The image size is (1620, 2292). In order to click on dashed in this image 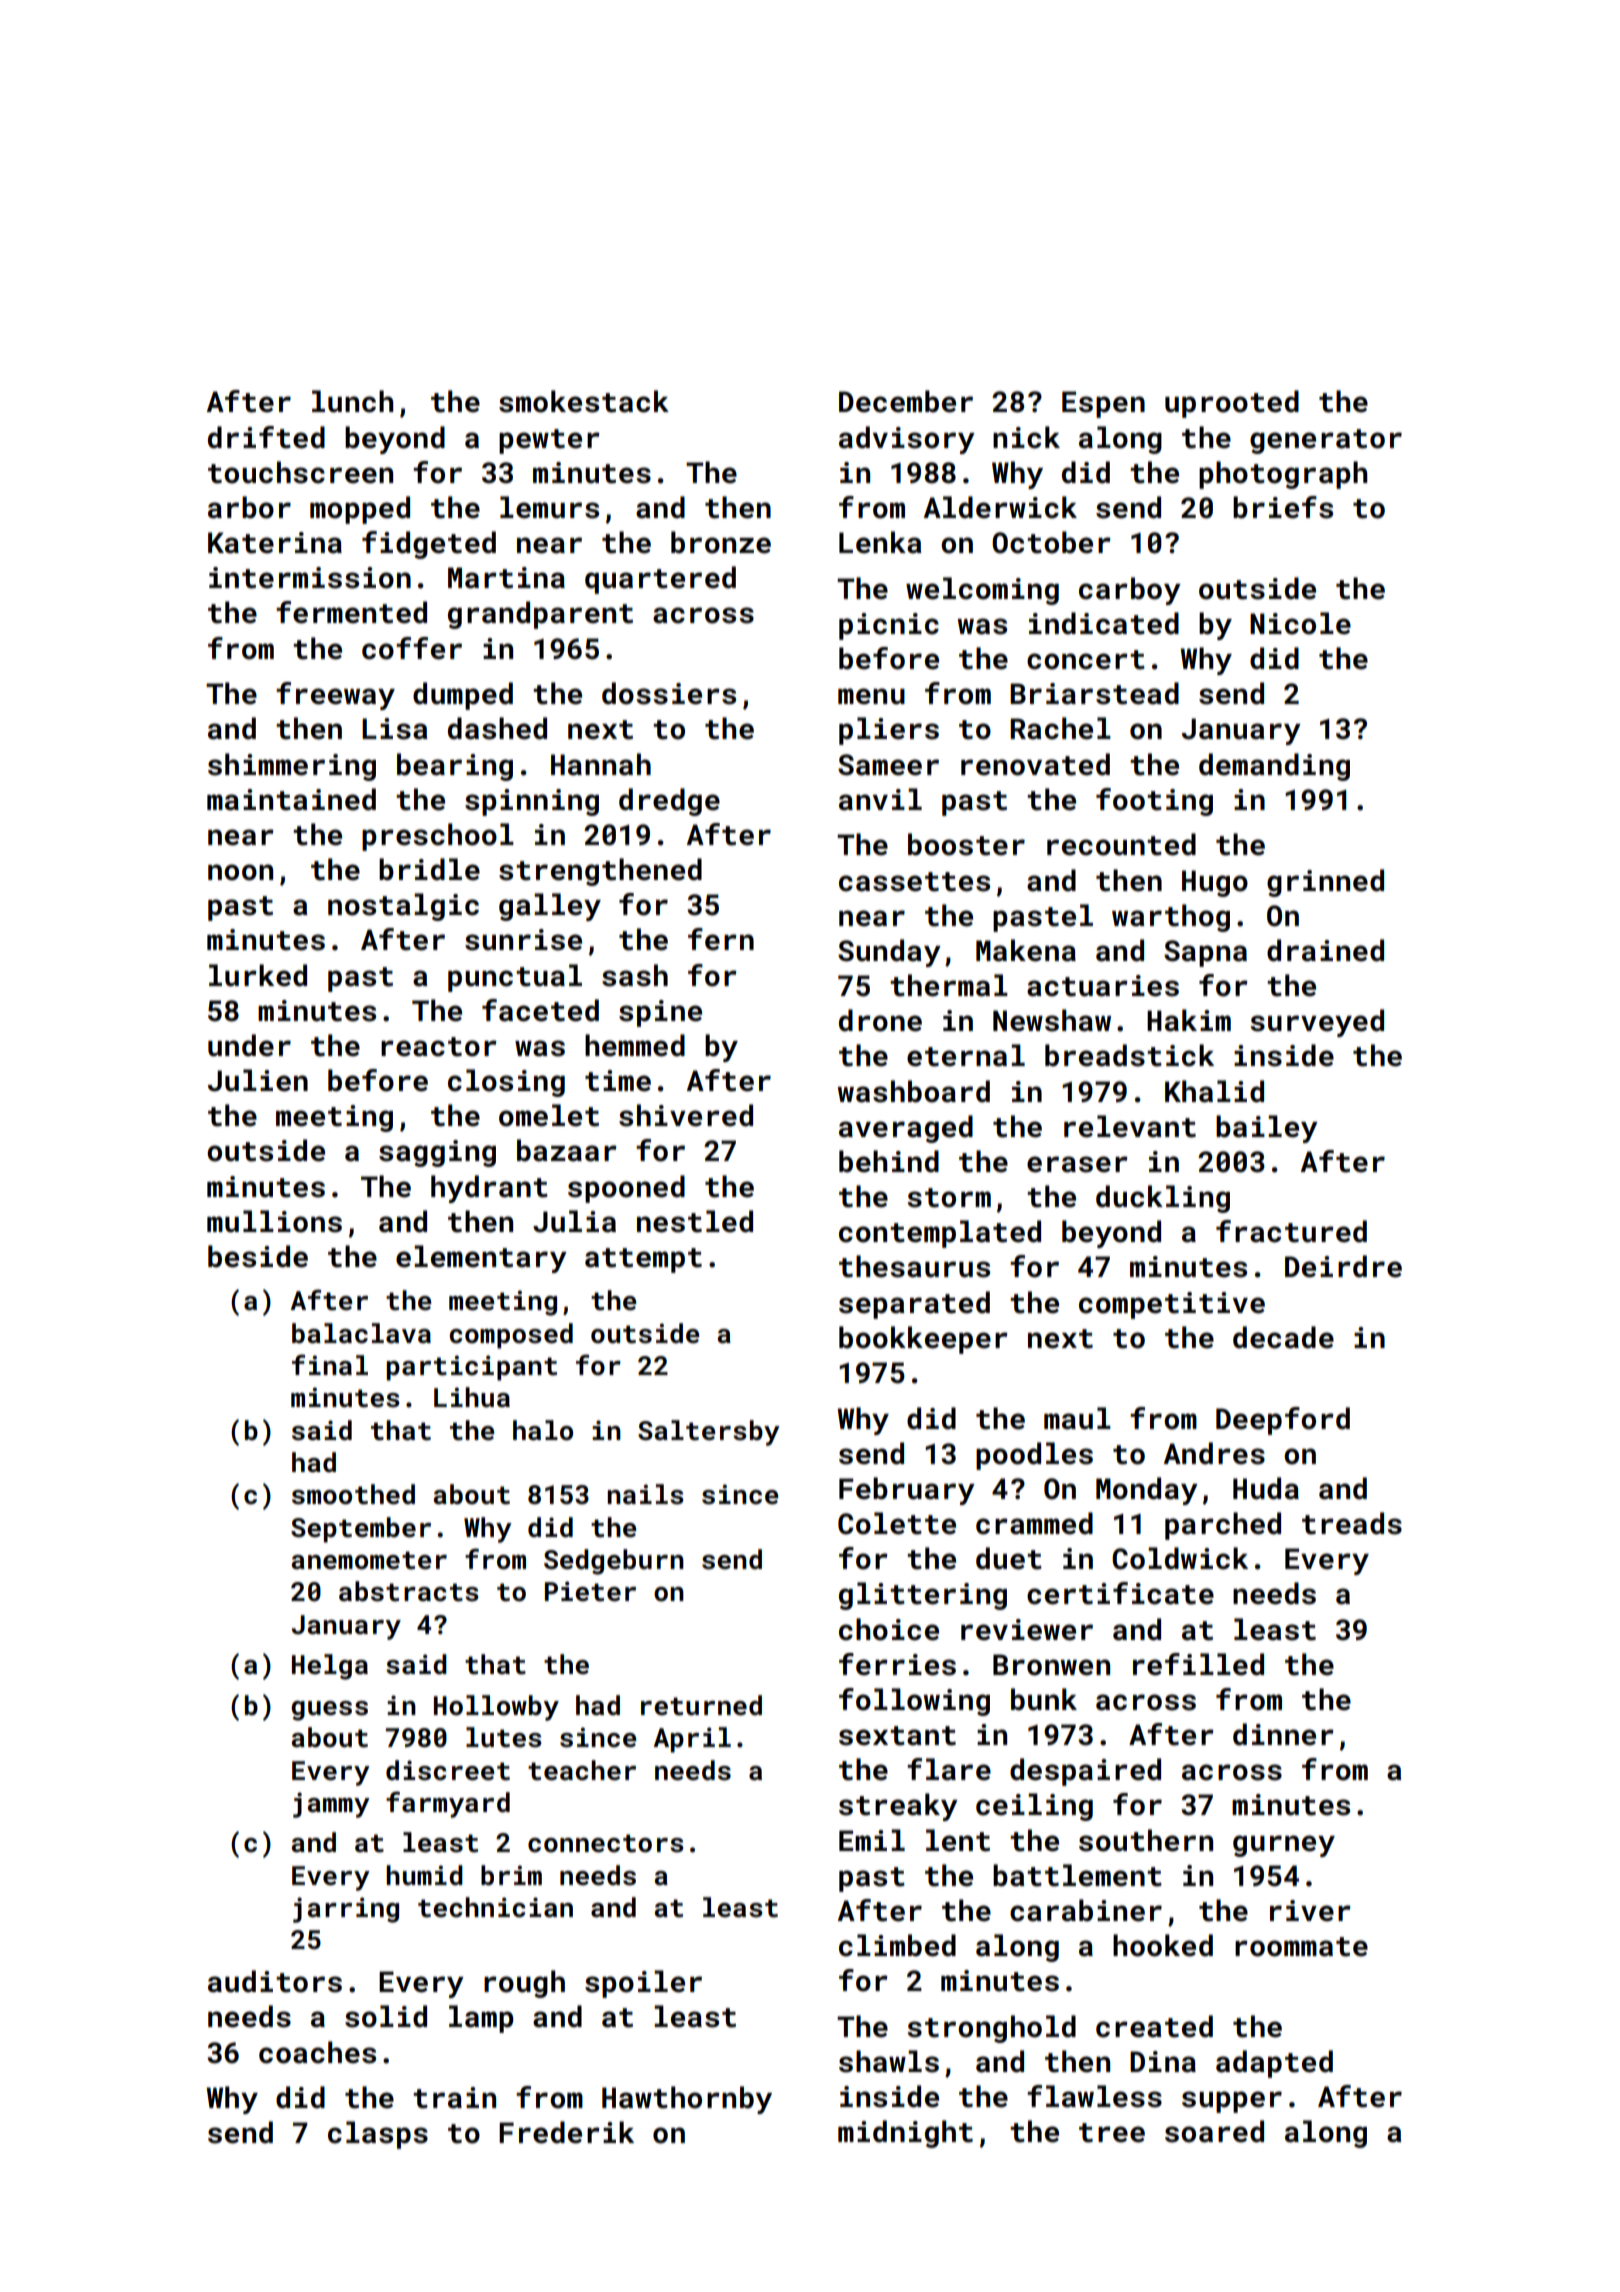, I will do `click(497, 728)`.
